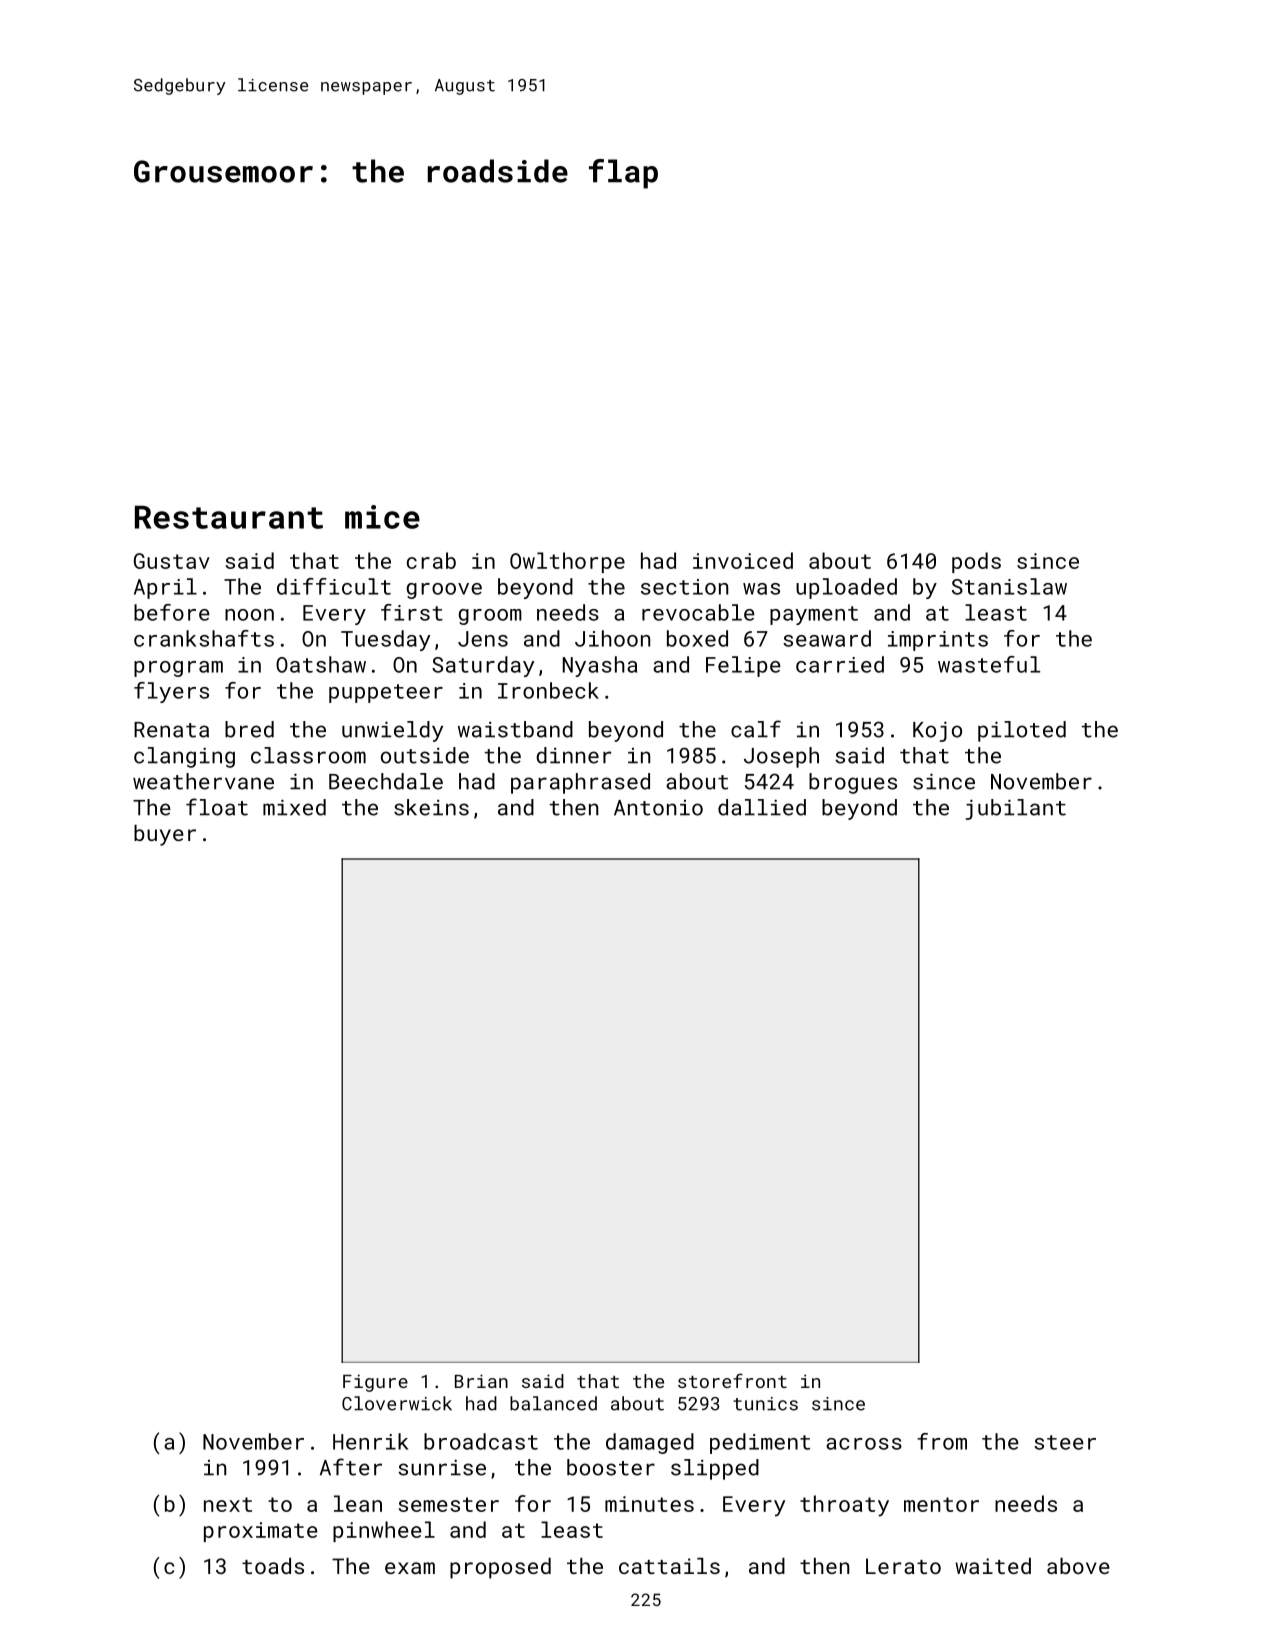 The image size is (1261, 1631). Describe the element at coordinates (976, 562) in the page. I see `pods` at that location.
